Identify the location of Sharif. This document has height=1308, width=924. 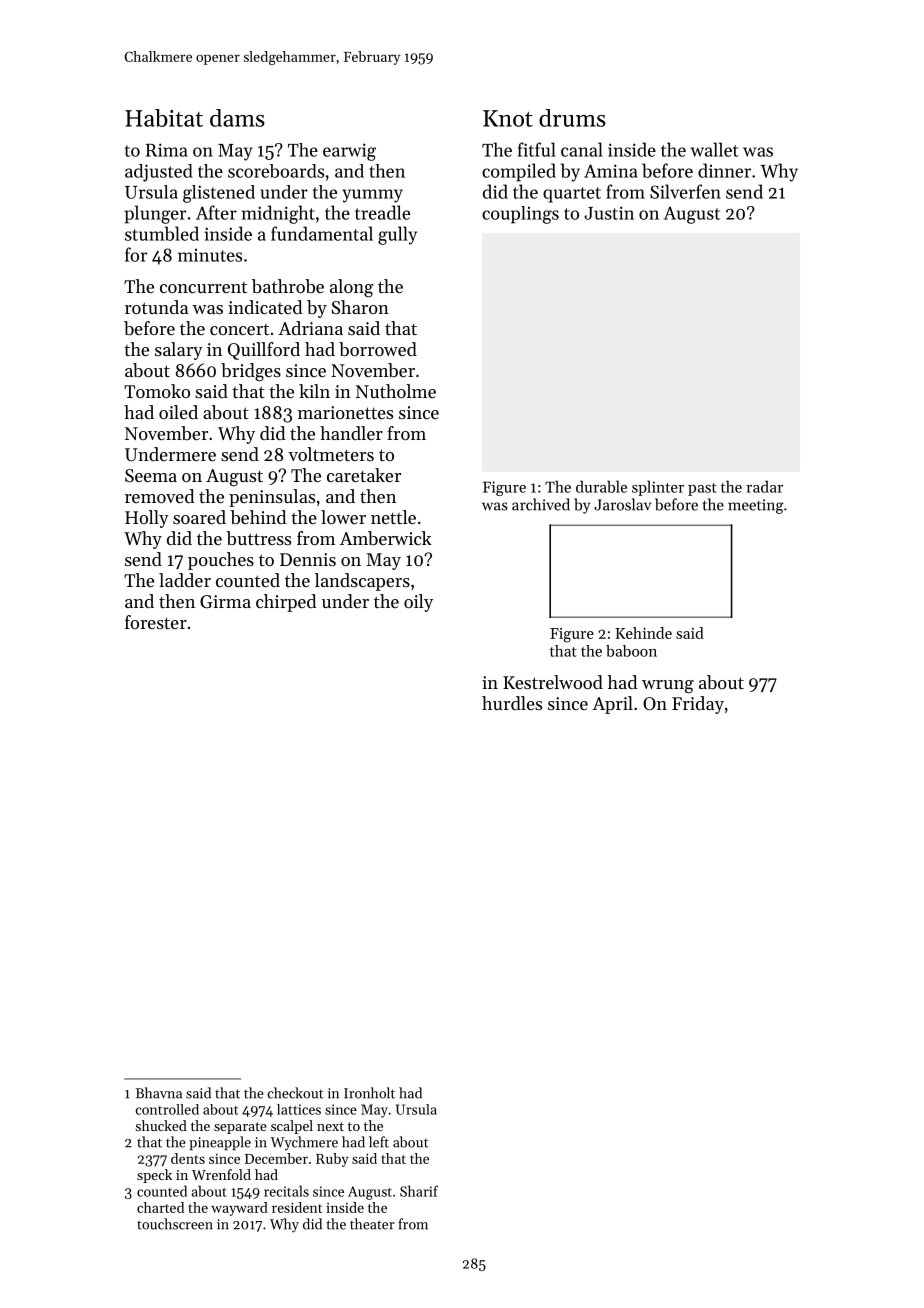
(419, 1191).
